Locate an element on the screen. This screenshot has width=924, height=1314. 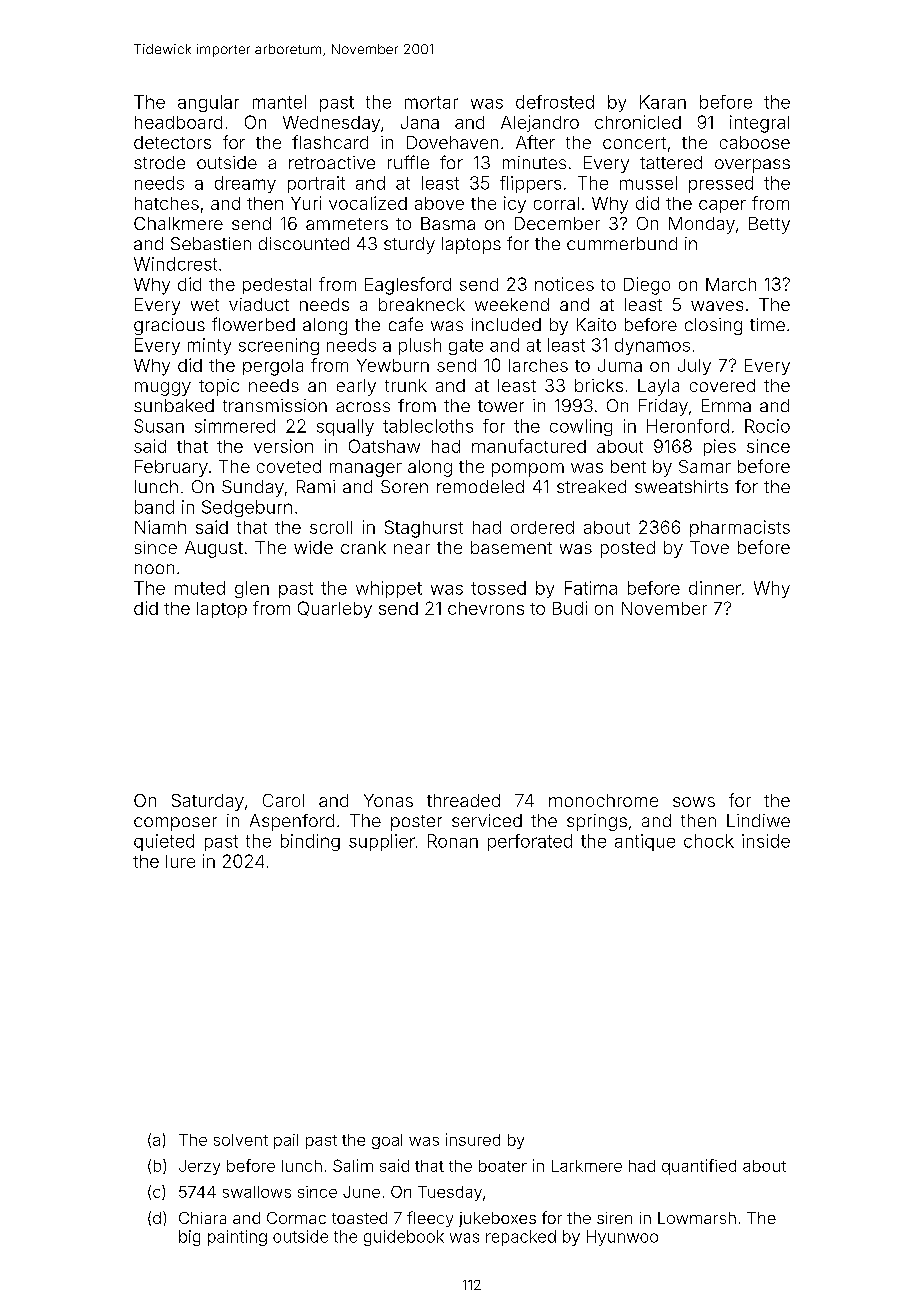
mortar is located at coordinates (431, 102).
